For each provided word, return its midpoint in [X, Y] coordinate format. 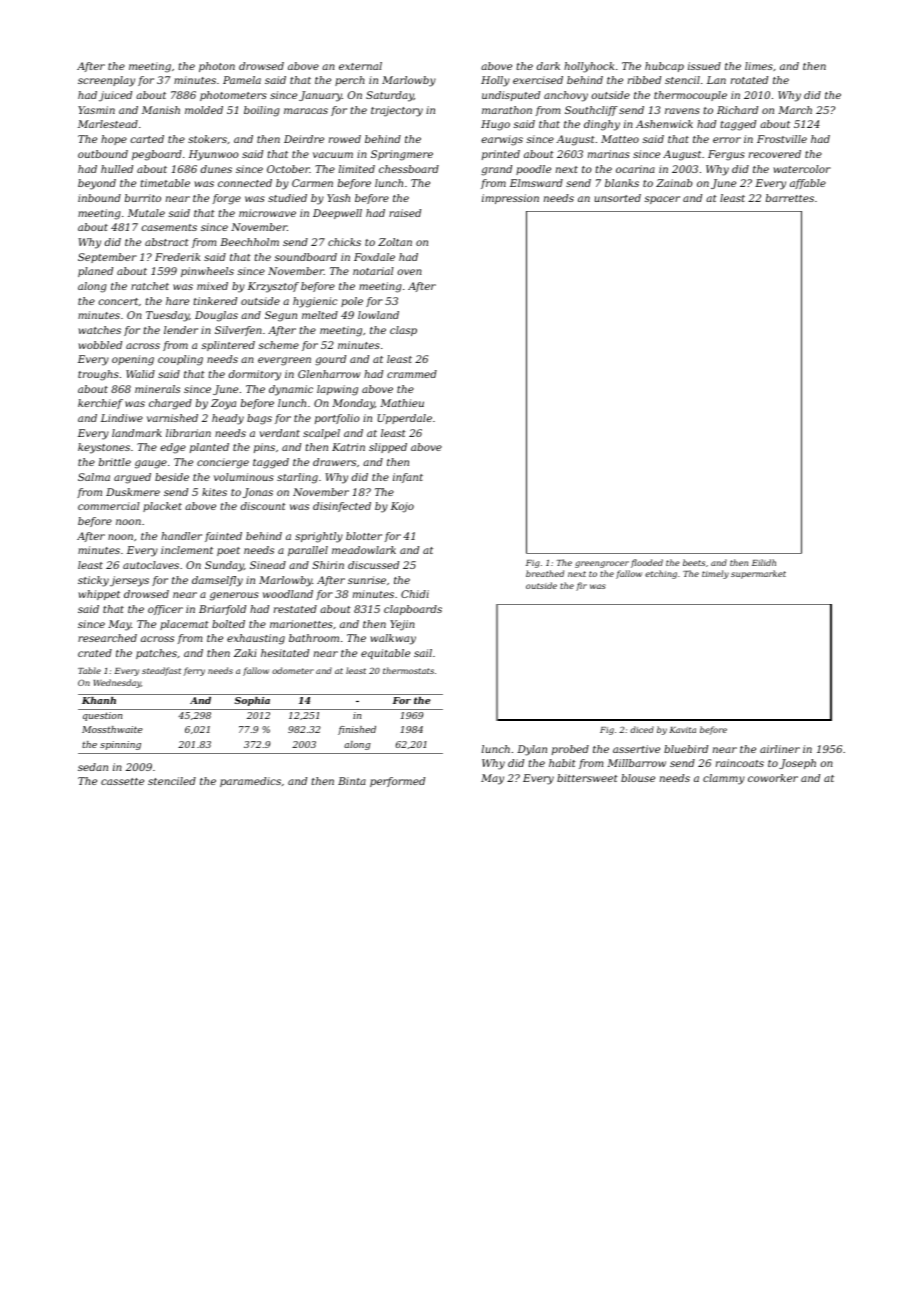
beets [694, 562]
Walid [140, 374]
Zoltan [395, 242]
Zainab [674, 183]
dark [548, 66]
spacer [662, 200]
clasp [403, 331]
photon [217, 67]
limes [759, 66]
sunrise [367, 580]
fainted [223, 537]
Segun [281, 316]
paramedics [250, 782]
